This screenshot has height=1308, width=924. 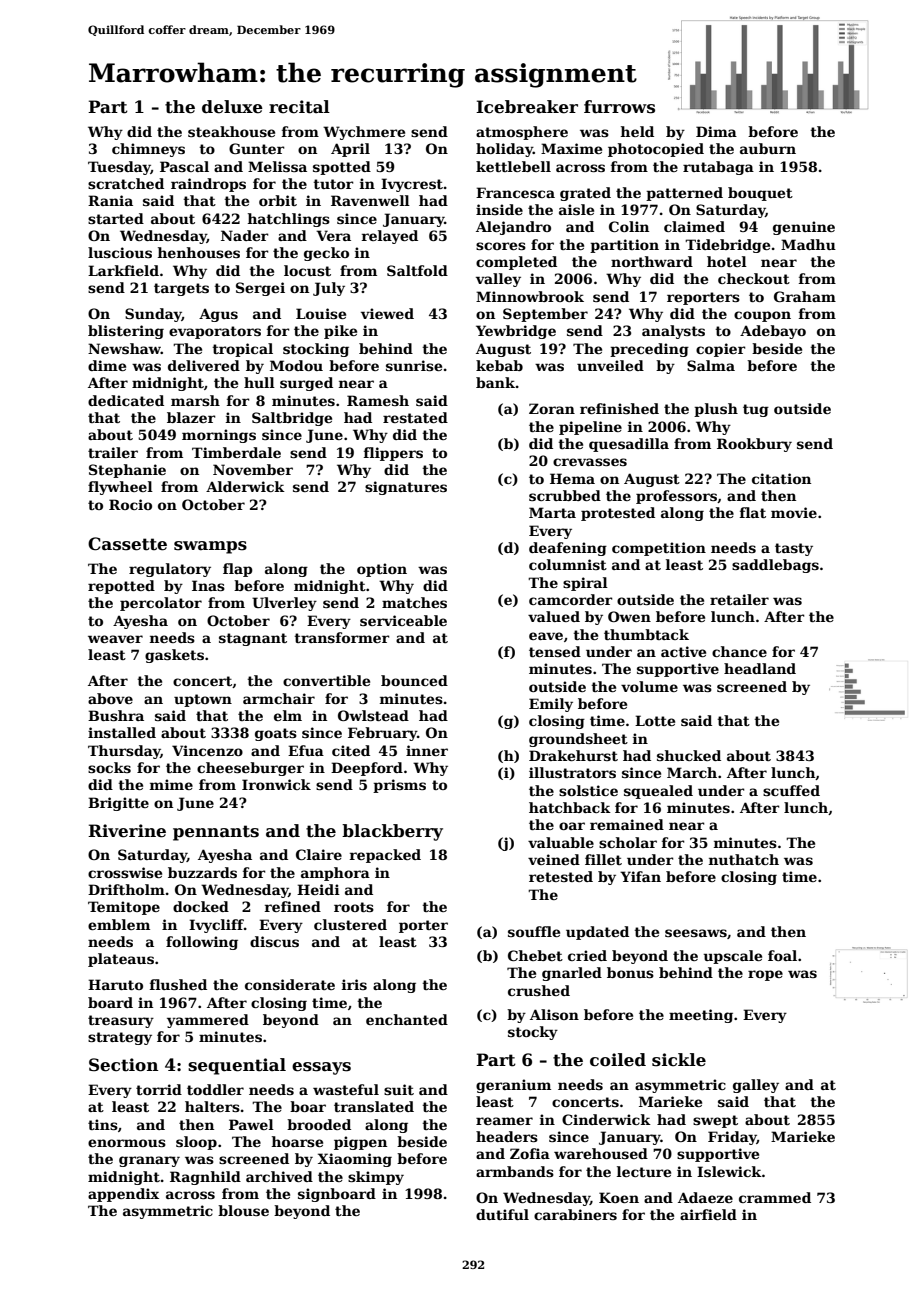 I want to click on tug, so click(x=756, y=410).
